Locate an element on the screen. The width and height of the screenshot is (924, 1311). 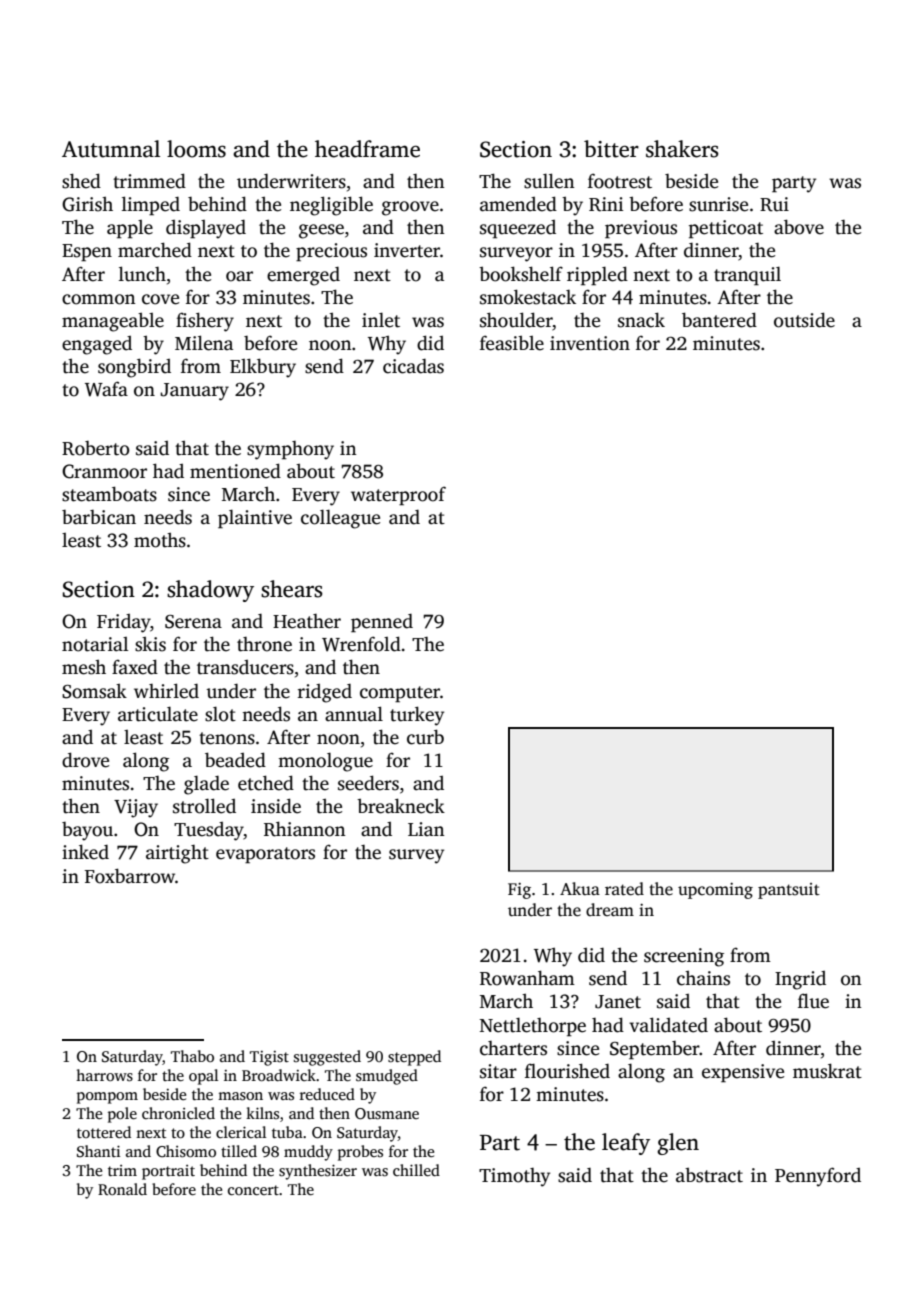
Ronald is located at coordinates (122, 1189).
